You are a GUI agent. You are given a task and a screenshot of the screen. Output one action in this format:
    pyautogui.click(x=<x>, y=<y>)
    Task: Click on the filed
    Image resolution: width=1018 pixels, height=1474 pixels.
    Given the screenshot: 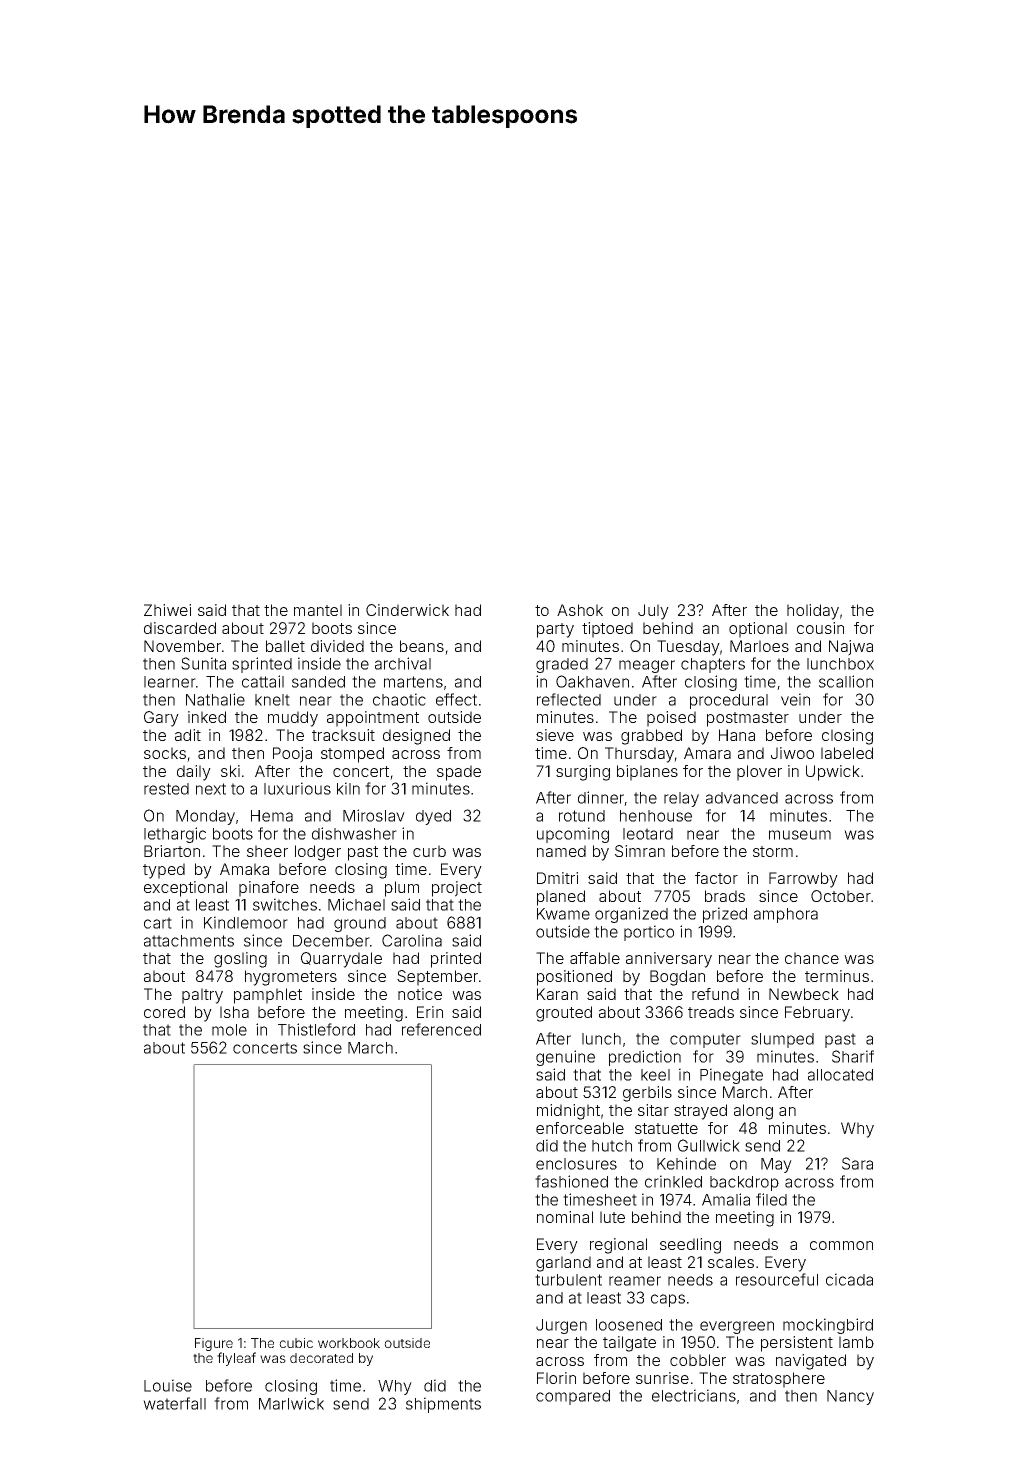 What is the action you would take?
    pyautogui.click(x=771, y=1199)
